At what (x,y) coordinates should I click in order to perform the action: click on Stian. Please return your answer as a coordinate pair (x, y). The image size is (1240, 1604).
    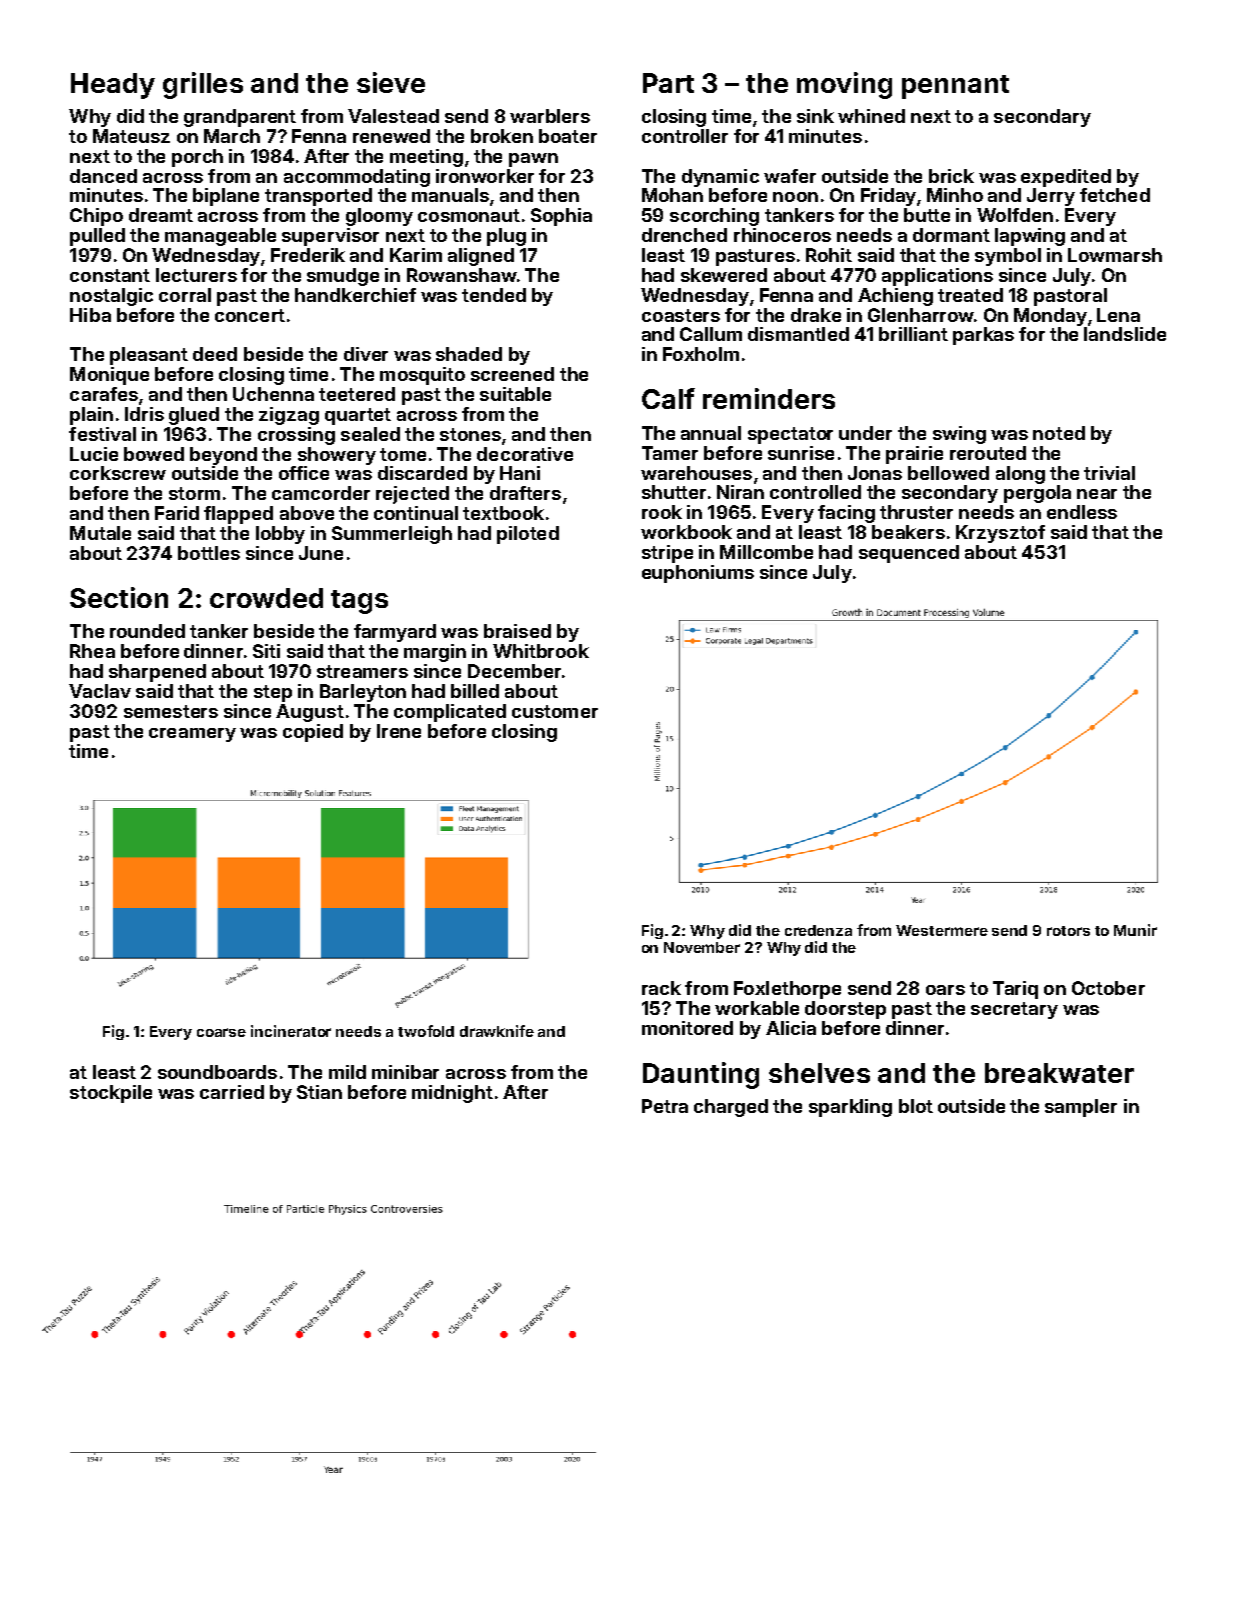
    Looking at the image, I should click on (319, 1092).
